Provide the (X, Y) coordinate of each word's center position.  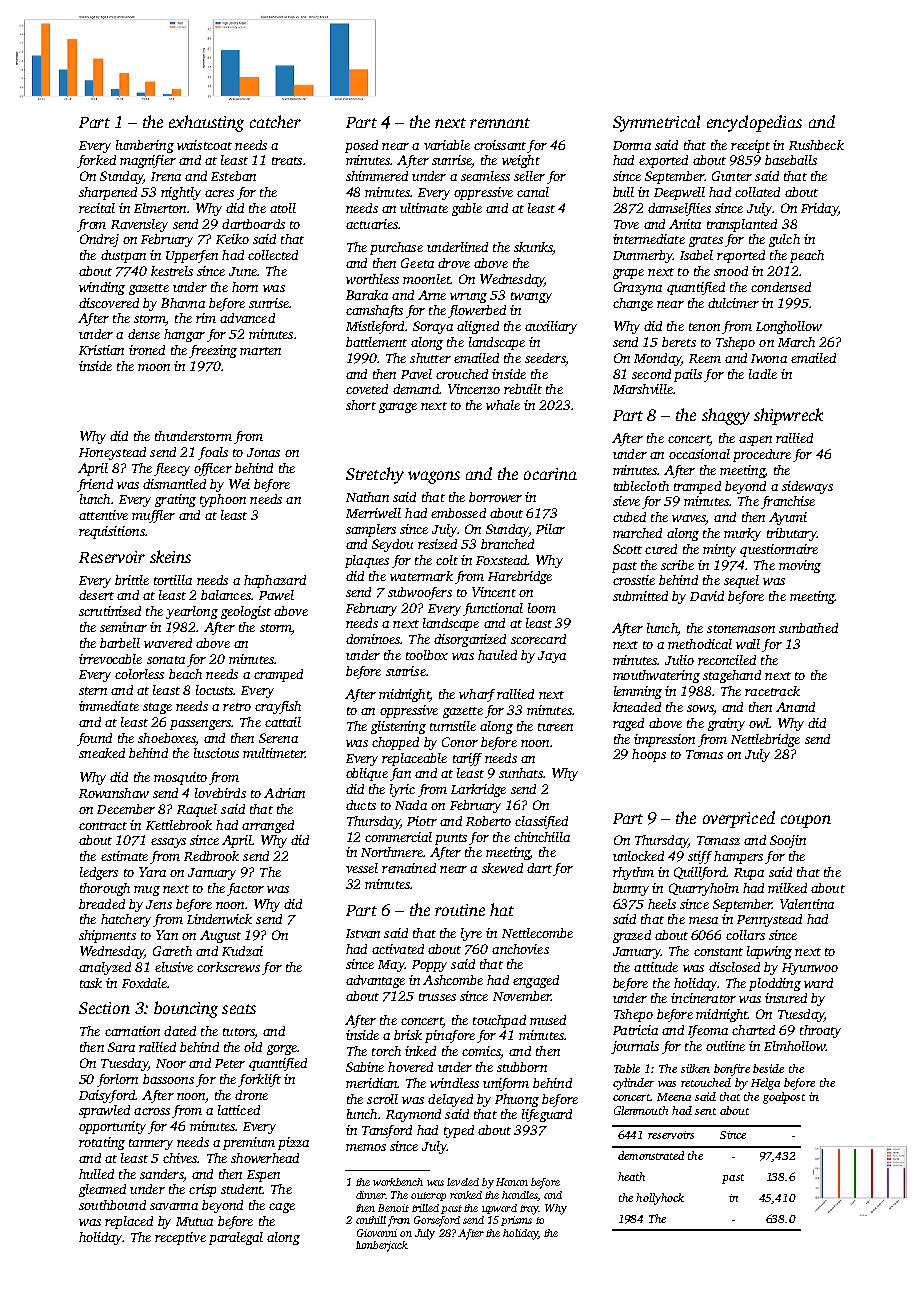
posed (361, 146)
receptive (180, 1238)
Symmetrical (656, 123)
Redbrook (211, 856)
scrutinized (110, 611)
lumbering (145, 146)
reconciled (727, 660)
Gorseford (437, 1221)
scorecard (538, 639)
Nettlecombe (537, 933)
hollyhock (660, 1199)
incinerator (703, 998)
